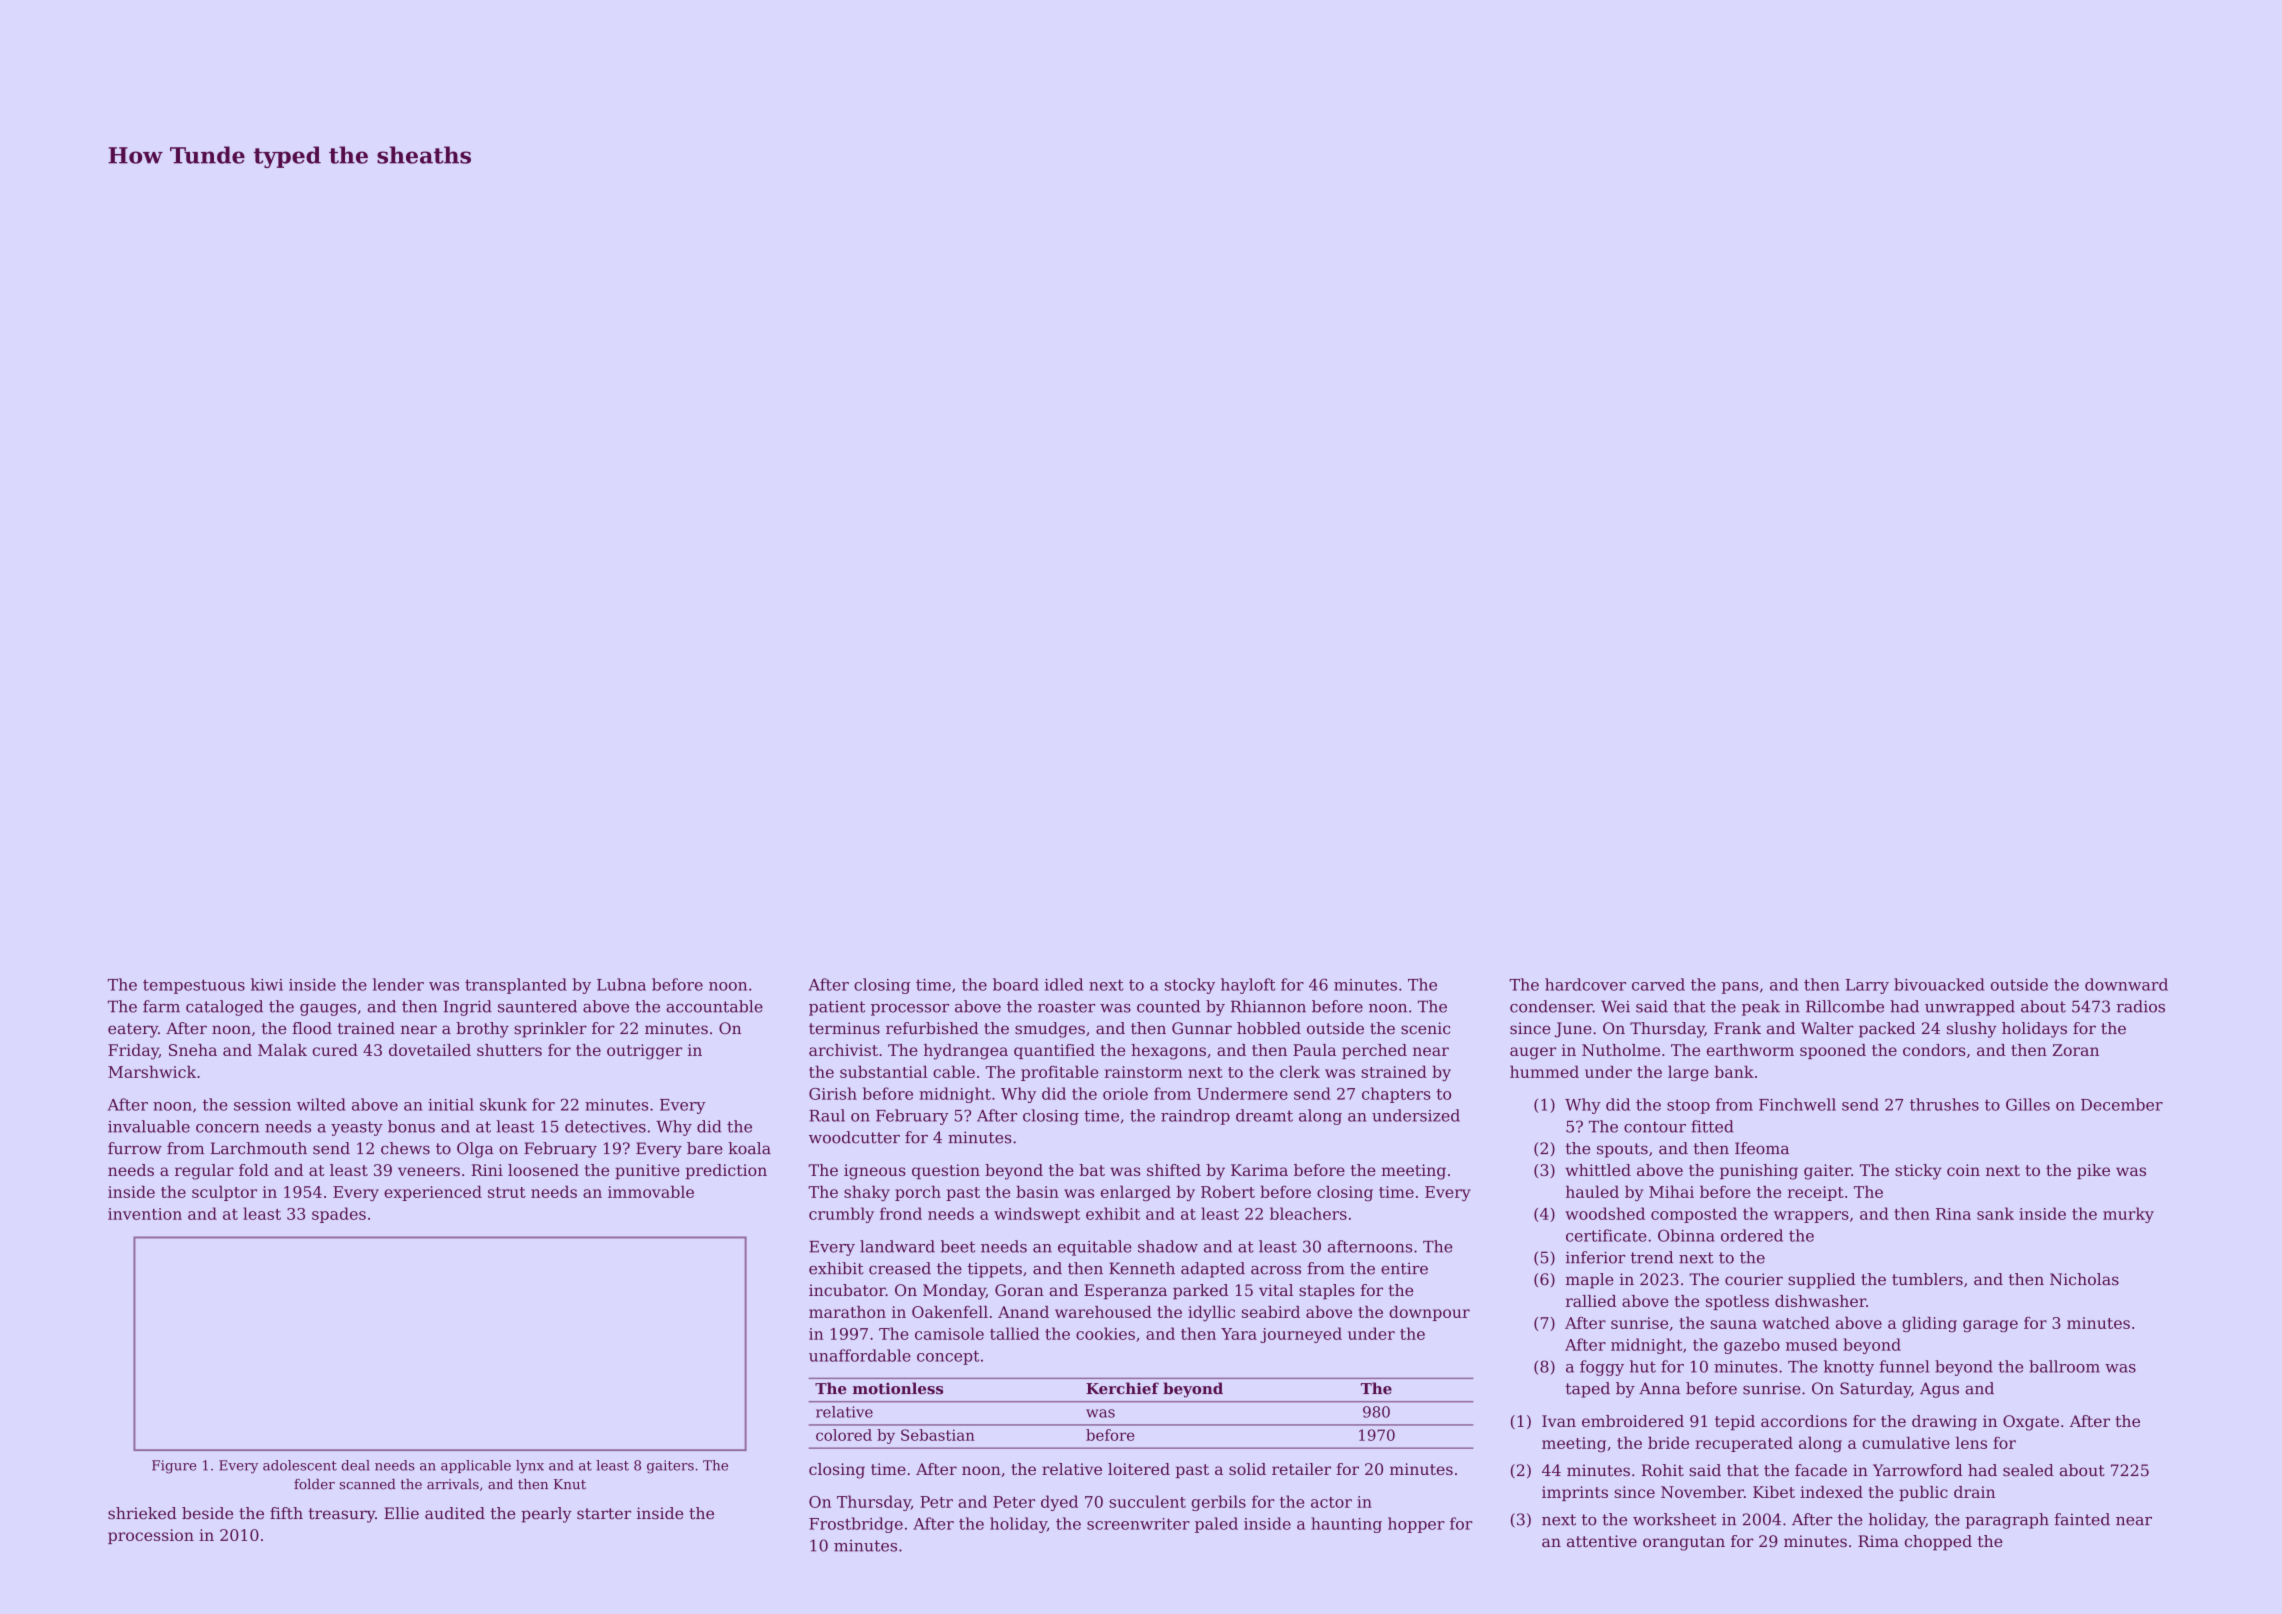  What do you see at coordinates (1655, 1127) in the screenshot?
I see `contour` at bounding box center [1655, 1127].
